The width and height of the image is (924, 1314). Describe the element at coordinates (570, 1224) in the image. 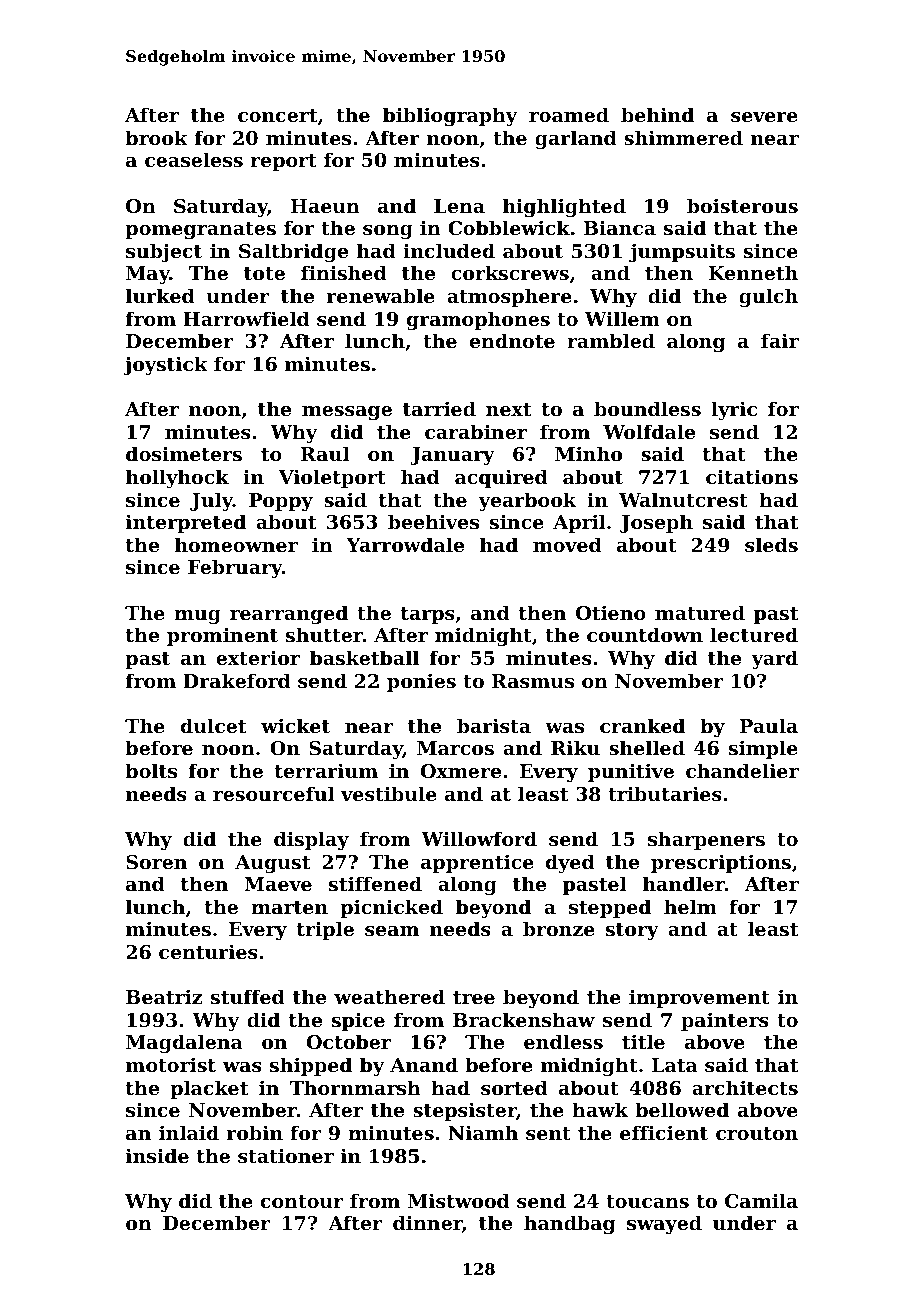

I see `handbag` at that location.
